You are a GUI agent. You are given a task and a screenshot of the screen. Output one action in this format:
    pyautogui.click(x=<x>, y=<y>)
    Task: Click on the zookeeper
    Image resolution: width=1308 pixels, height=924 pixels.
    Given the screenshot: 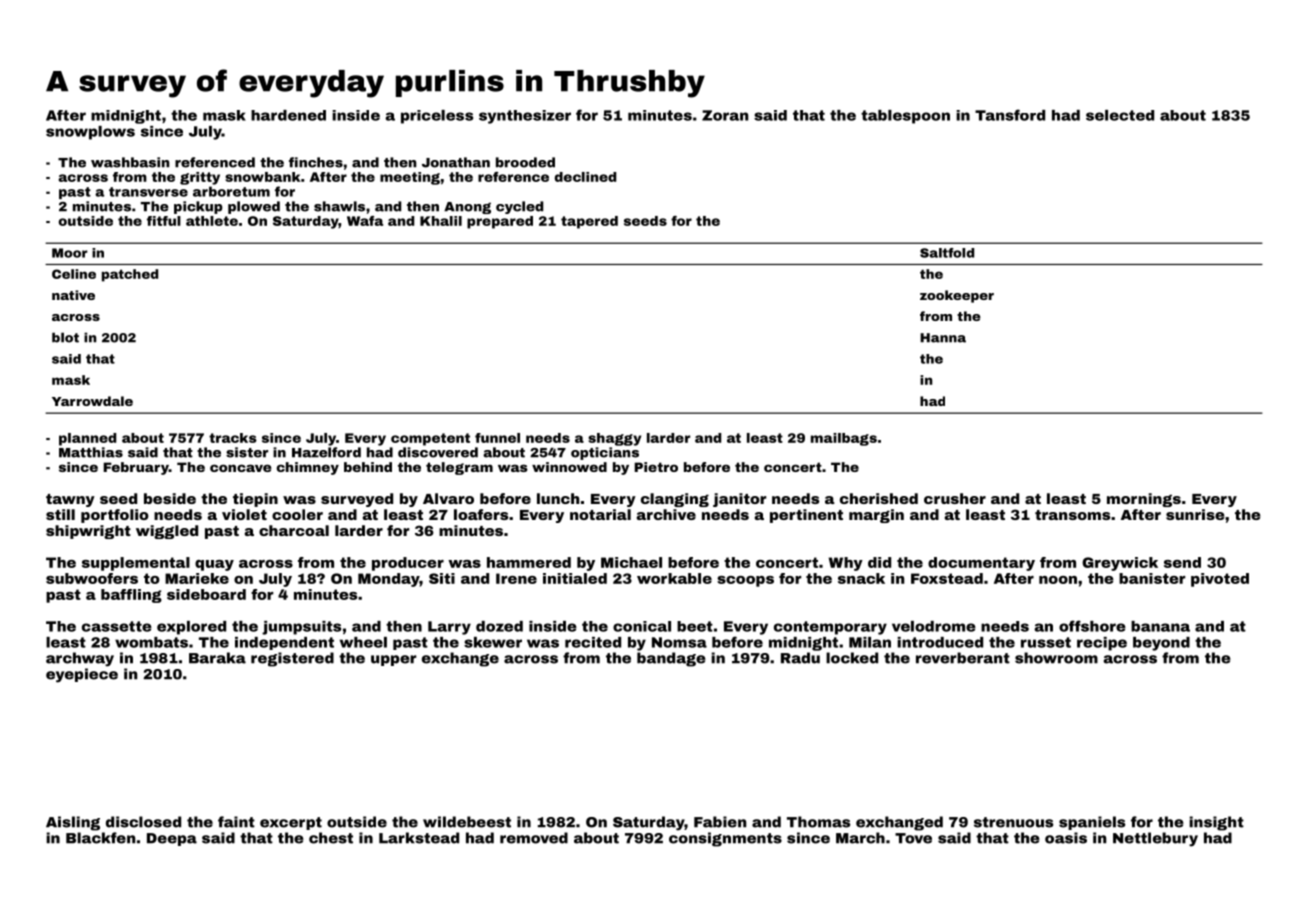 What is the action you would take?
    pyautogui.click(x=957, y=296)
